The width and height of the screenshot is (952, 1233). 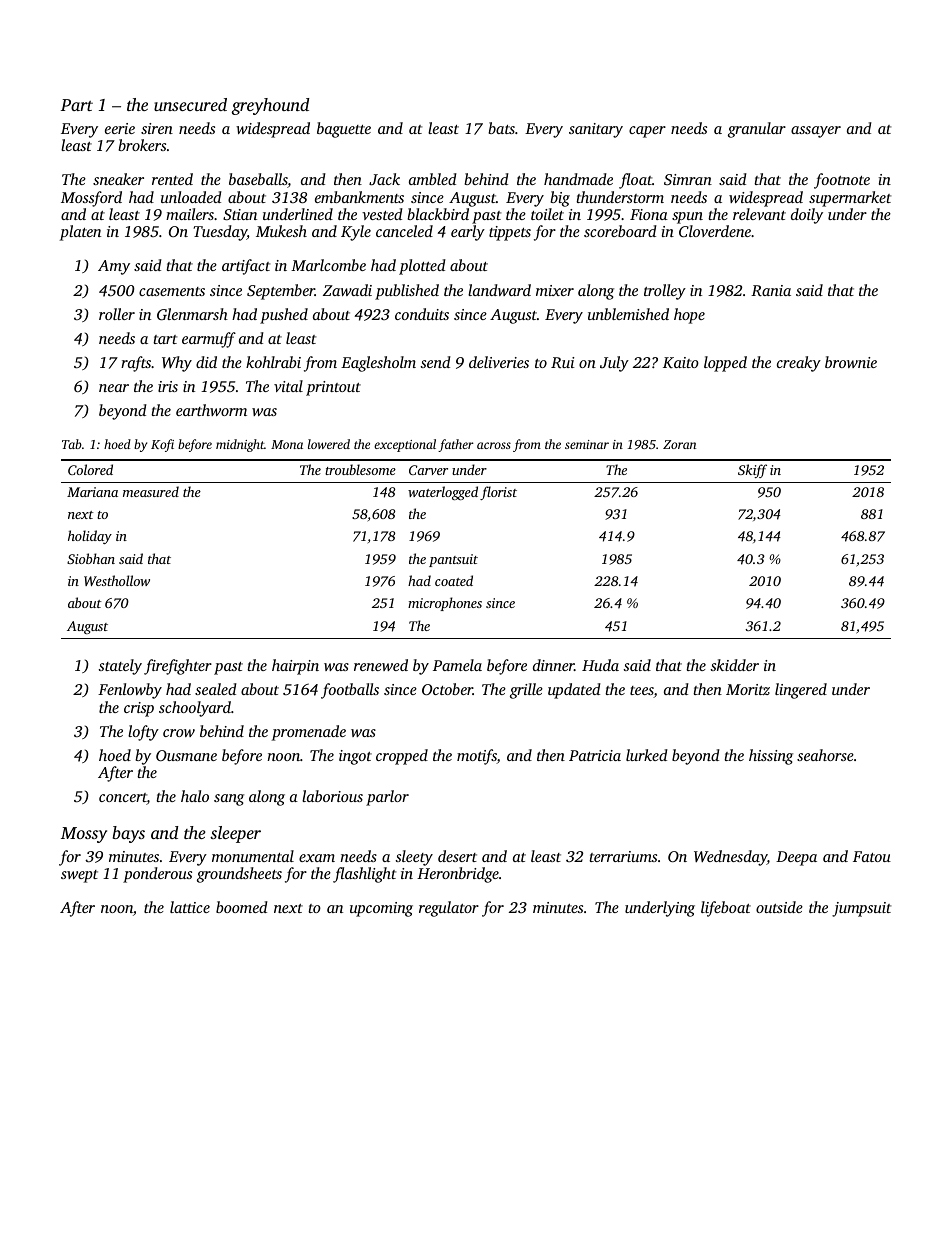 I want to click on near, so click(x=114, y=388).
